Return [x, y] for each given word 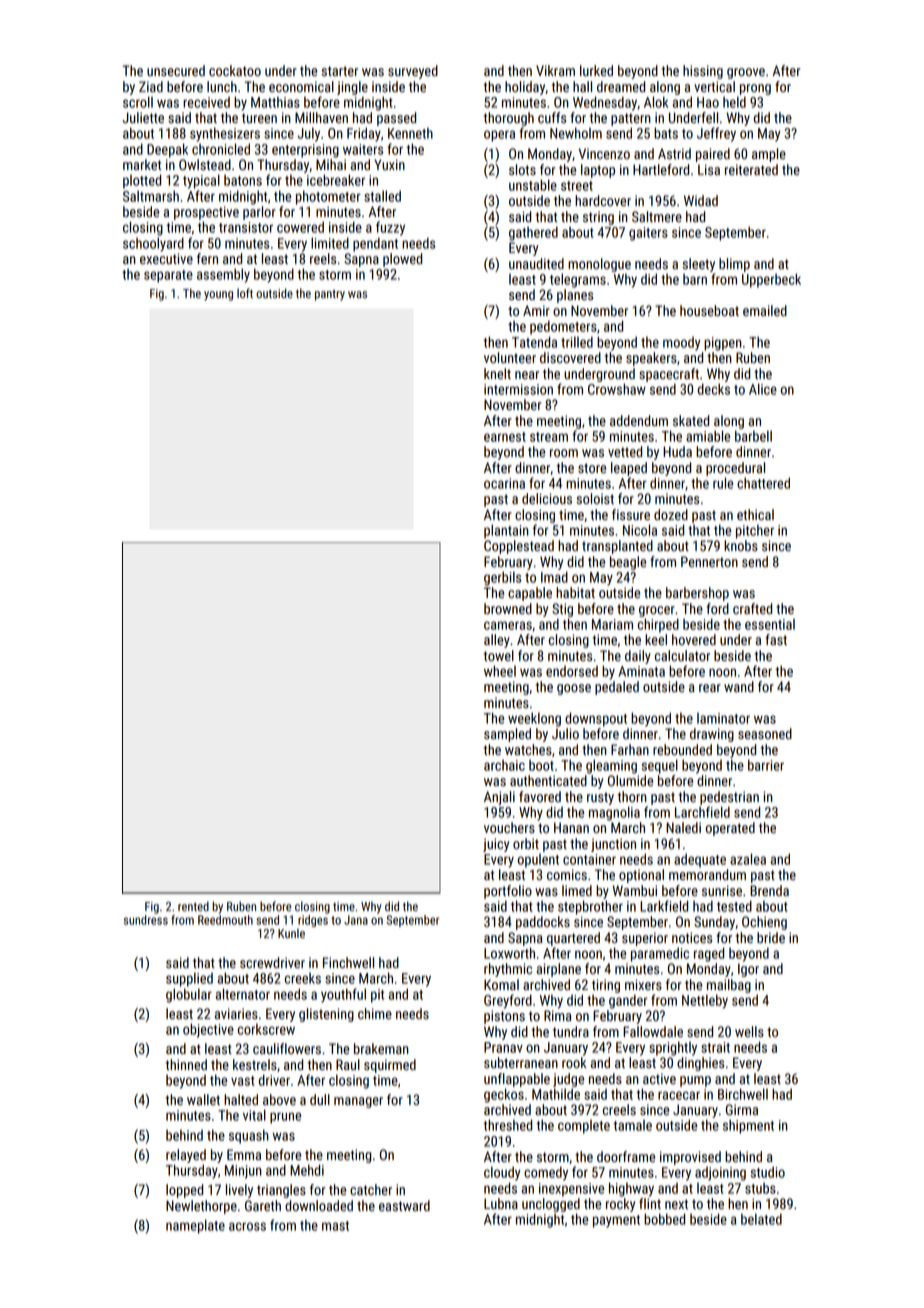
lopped [184, 1191]
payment [616, 1221]
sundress [146, 920]
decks [714, 389]
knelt [497, 373]
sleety [699, 265]
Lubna [501, 1203]
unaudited [536, 263]
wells [749, 1031]
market [142, 164]
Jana [356, 920]
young [218, 296]
